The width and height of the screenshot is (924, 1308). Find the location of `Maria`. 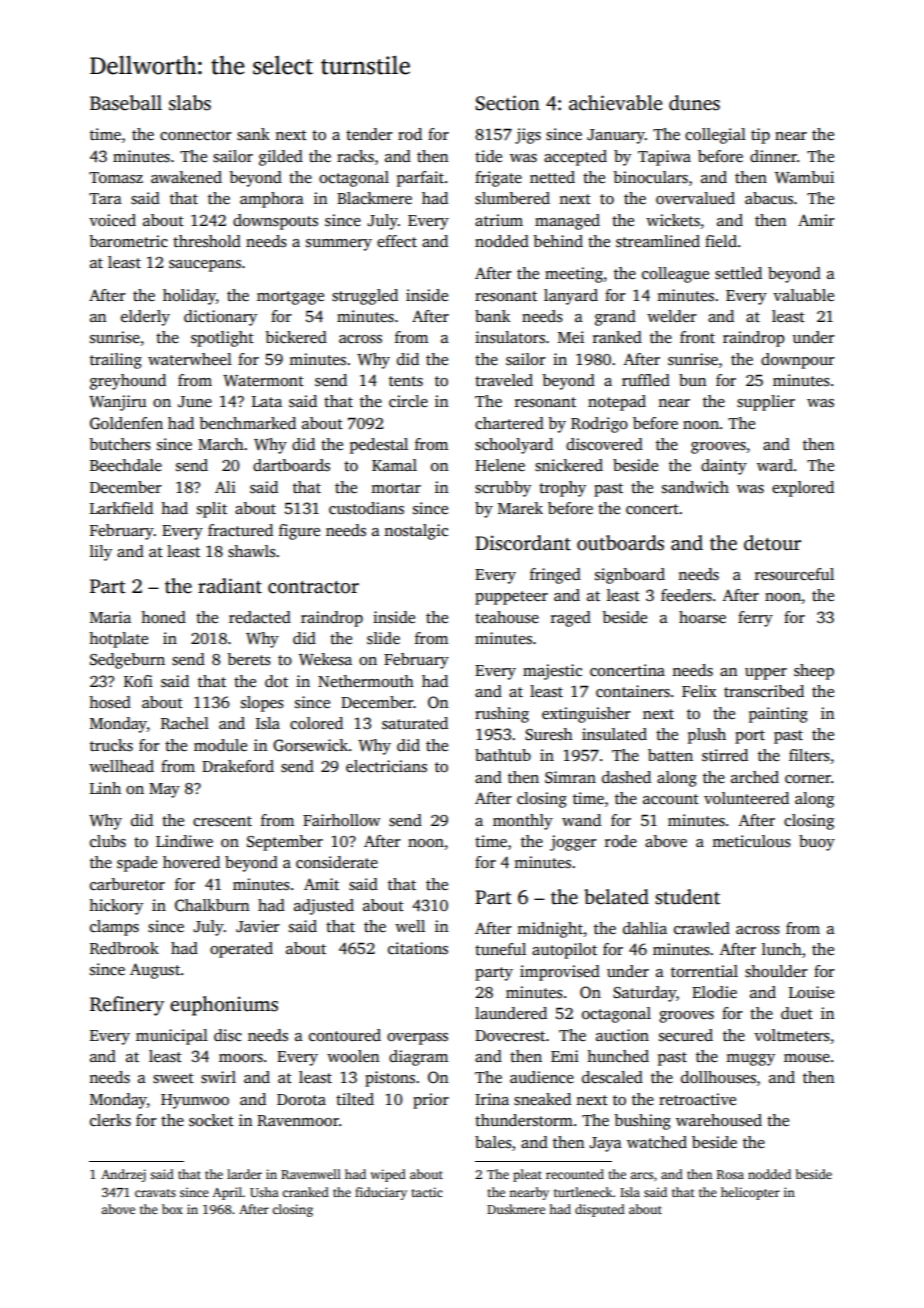

Maria is located at coordinates (110, 617).
